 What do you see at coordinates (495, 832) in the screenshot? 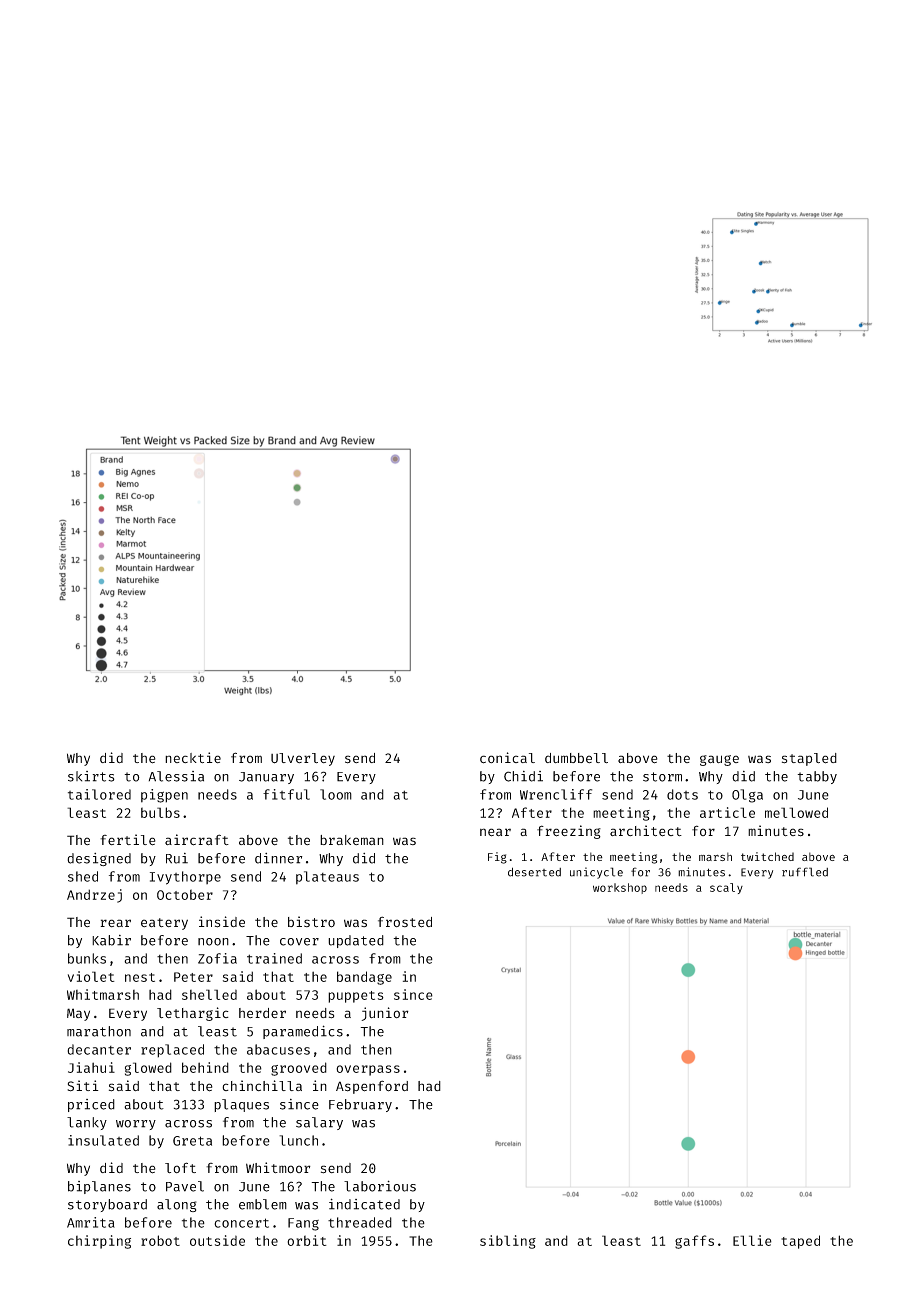
I see `near` at bounding box center [495, 832].
